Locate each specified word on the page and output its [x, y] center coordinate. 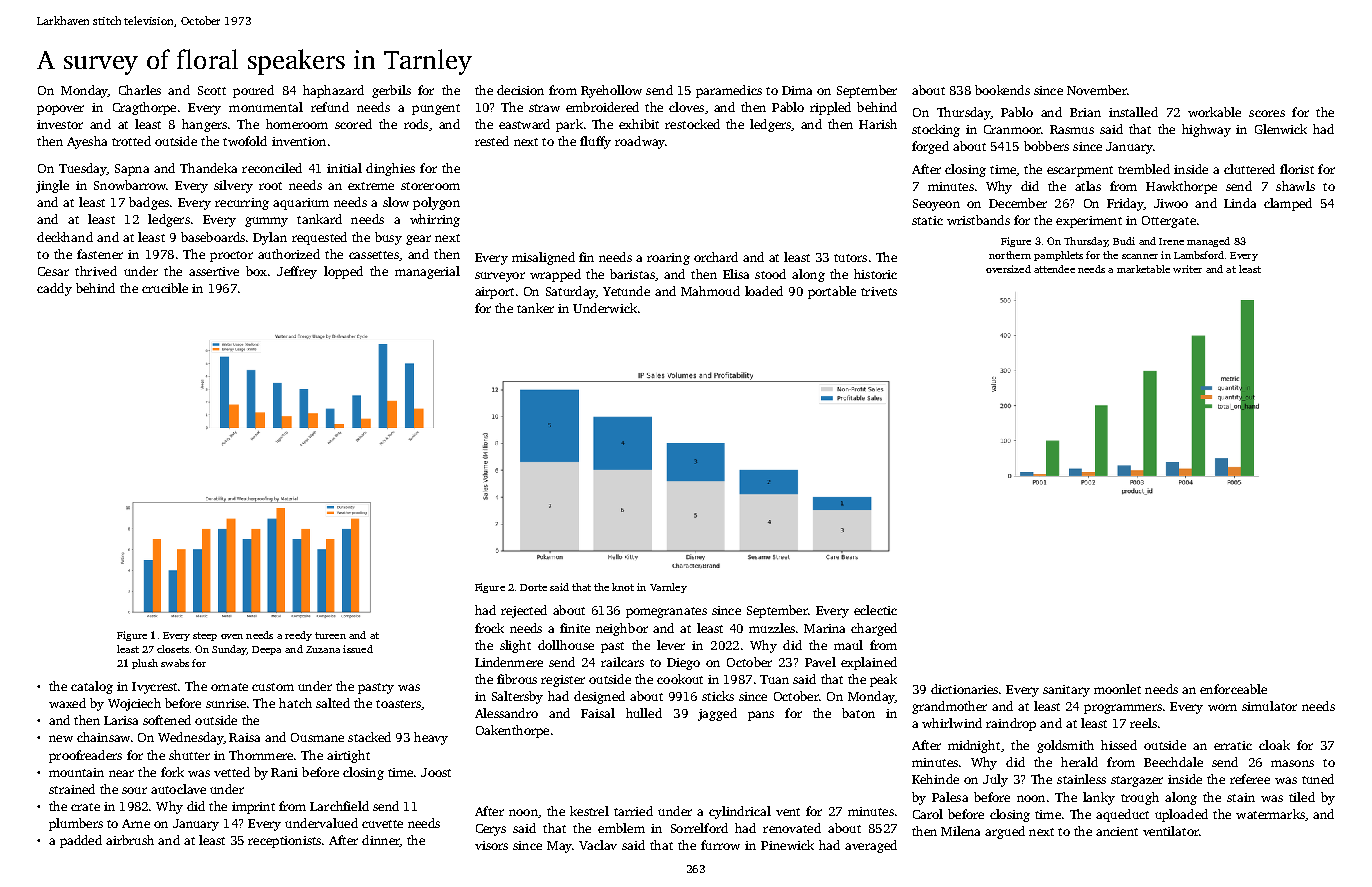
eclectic [875, 610]
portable [832, 292]
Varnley [668, 588]
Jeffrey [297, 272]
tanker [535, 308]
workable [1214, 112]
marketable [1143, 269]
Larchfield [339, 806]
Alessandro [506, 713]
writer [1187, 269]
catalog [92, 687]
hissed [1119, 745]
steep [205, 636]
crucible [165, 288]
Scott [212, 90]
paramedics [729, 91]
